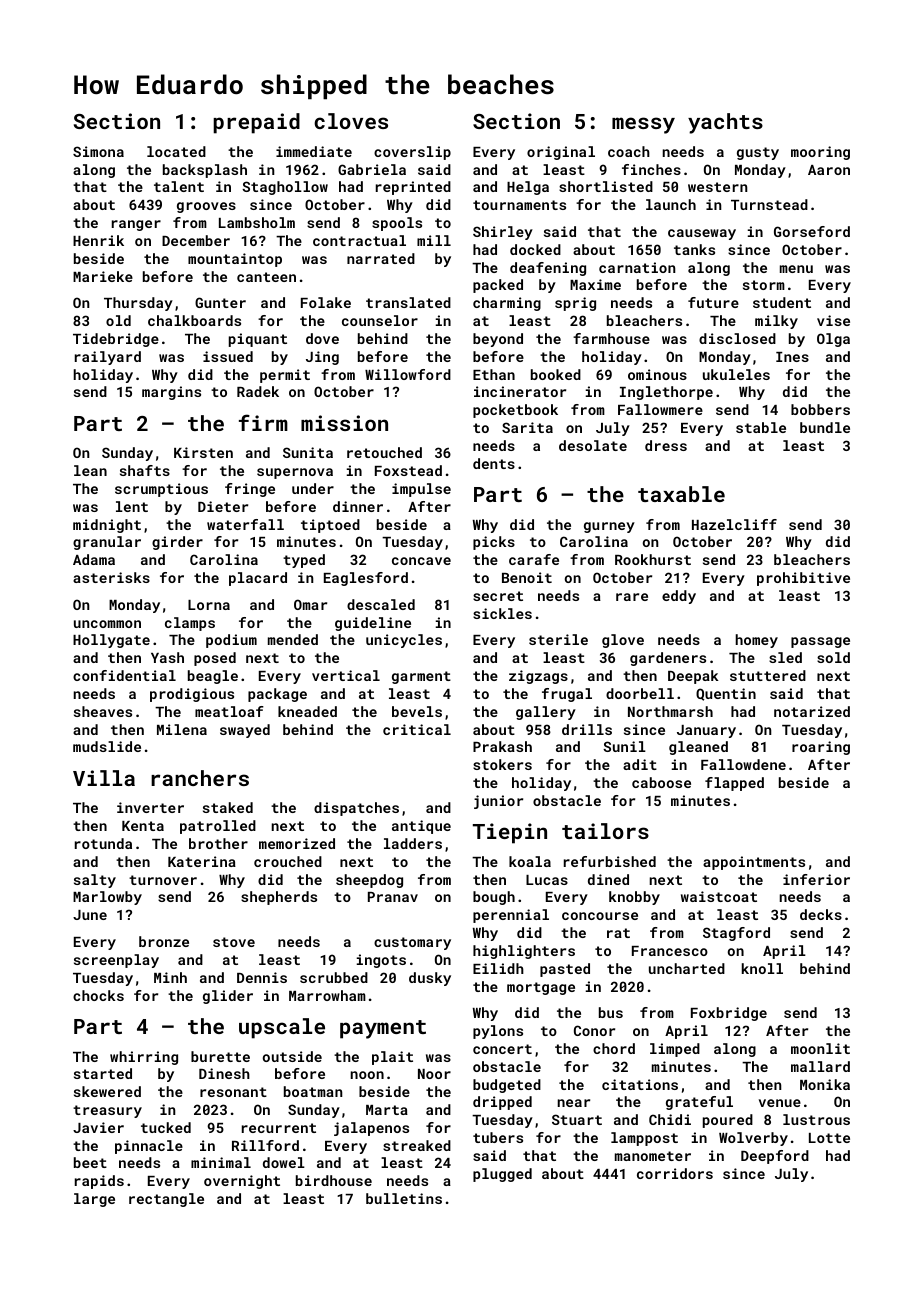 The width and height of the image is (924, 1308). Describe the element at coordinates (279, 1128) in the image. I see `recurrent` at that location.
